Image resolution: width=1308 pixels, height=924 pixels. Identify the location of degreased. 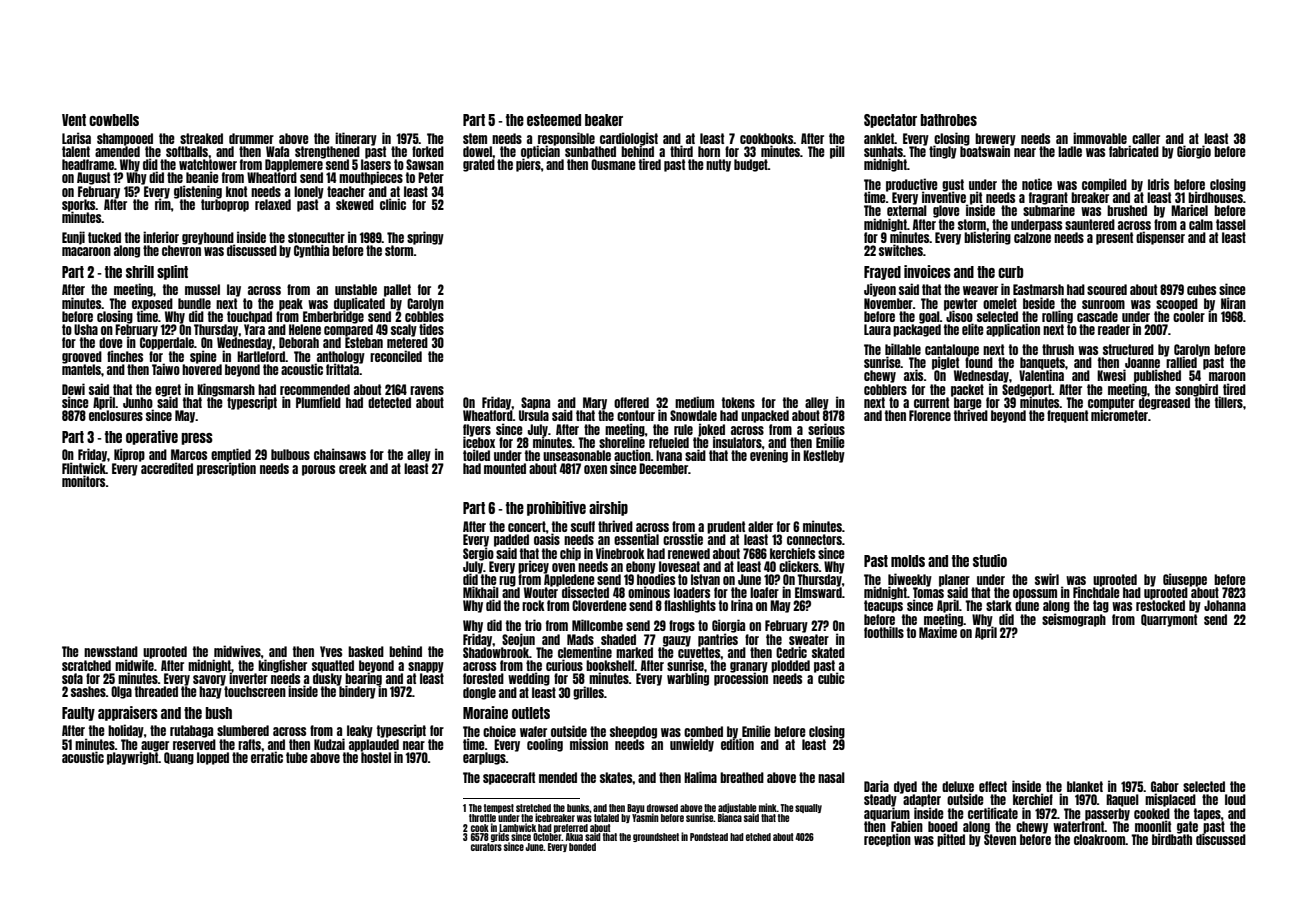
(1164, 403).
